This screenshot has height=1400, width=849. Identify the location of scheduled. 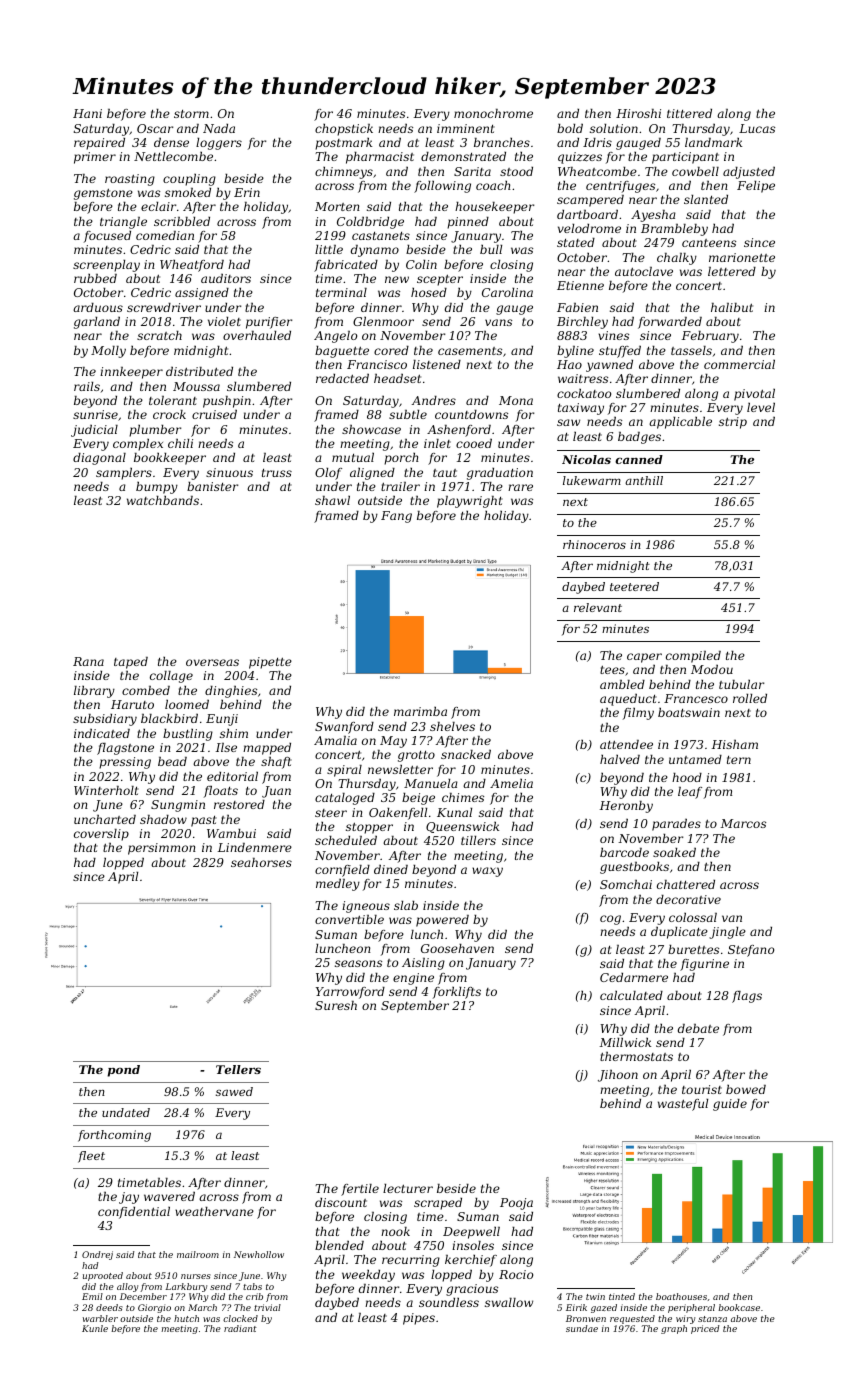
(346, 840).
